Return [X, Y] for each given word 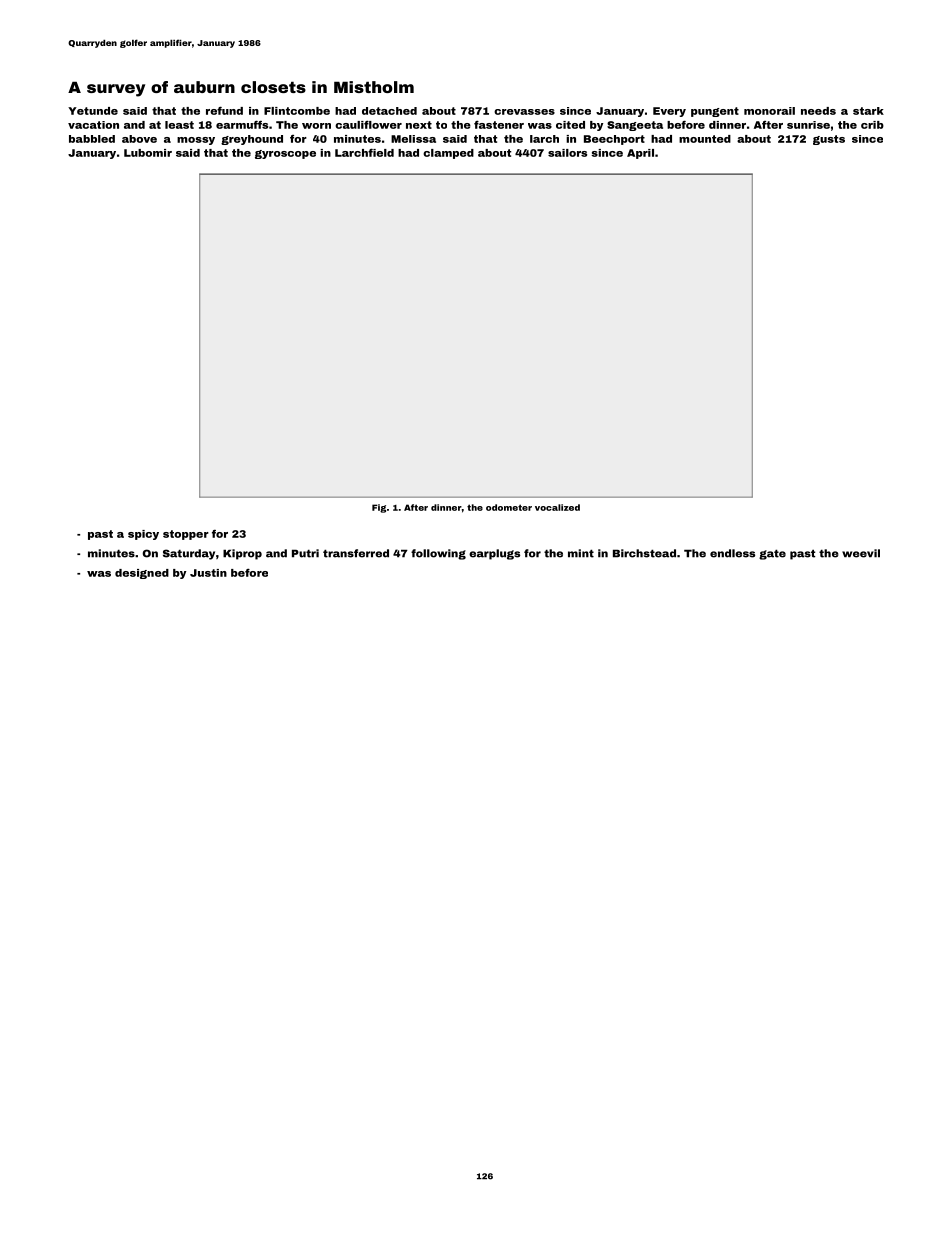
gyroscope [285, 154]
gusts [829, 140]
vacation [93, 125]
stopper [186, 535]
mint [581, 553]
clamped [448, 154]
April [640, 154]
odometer [509, 507]
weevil [861, 553]
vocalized [557, 507]
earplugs [494, 554]
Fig [379, 508]
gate [772, 554]
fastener [499, 125]
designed [142, 574]
